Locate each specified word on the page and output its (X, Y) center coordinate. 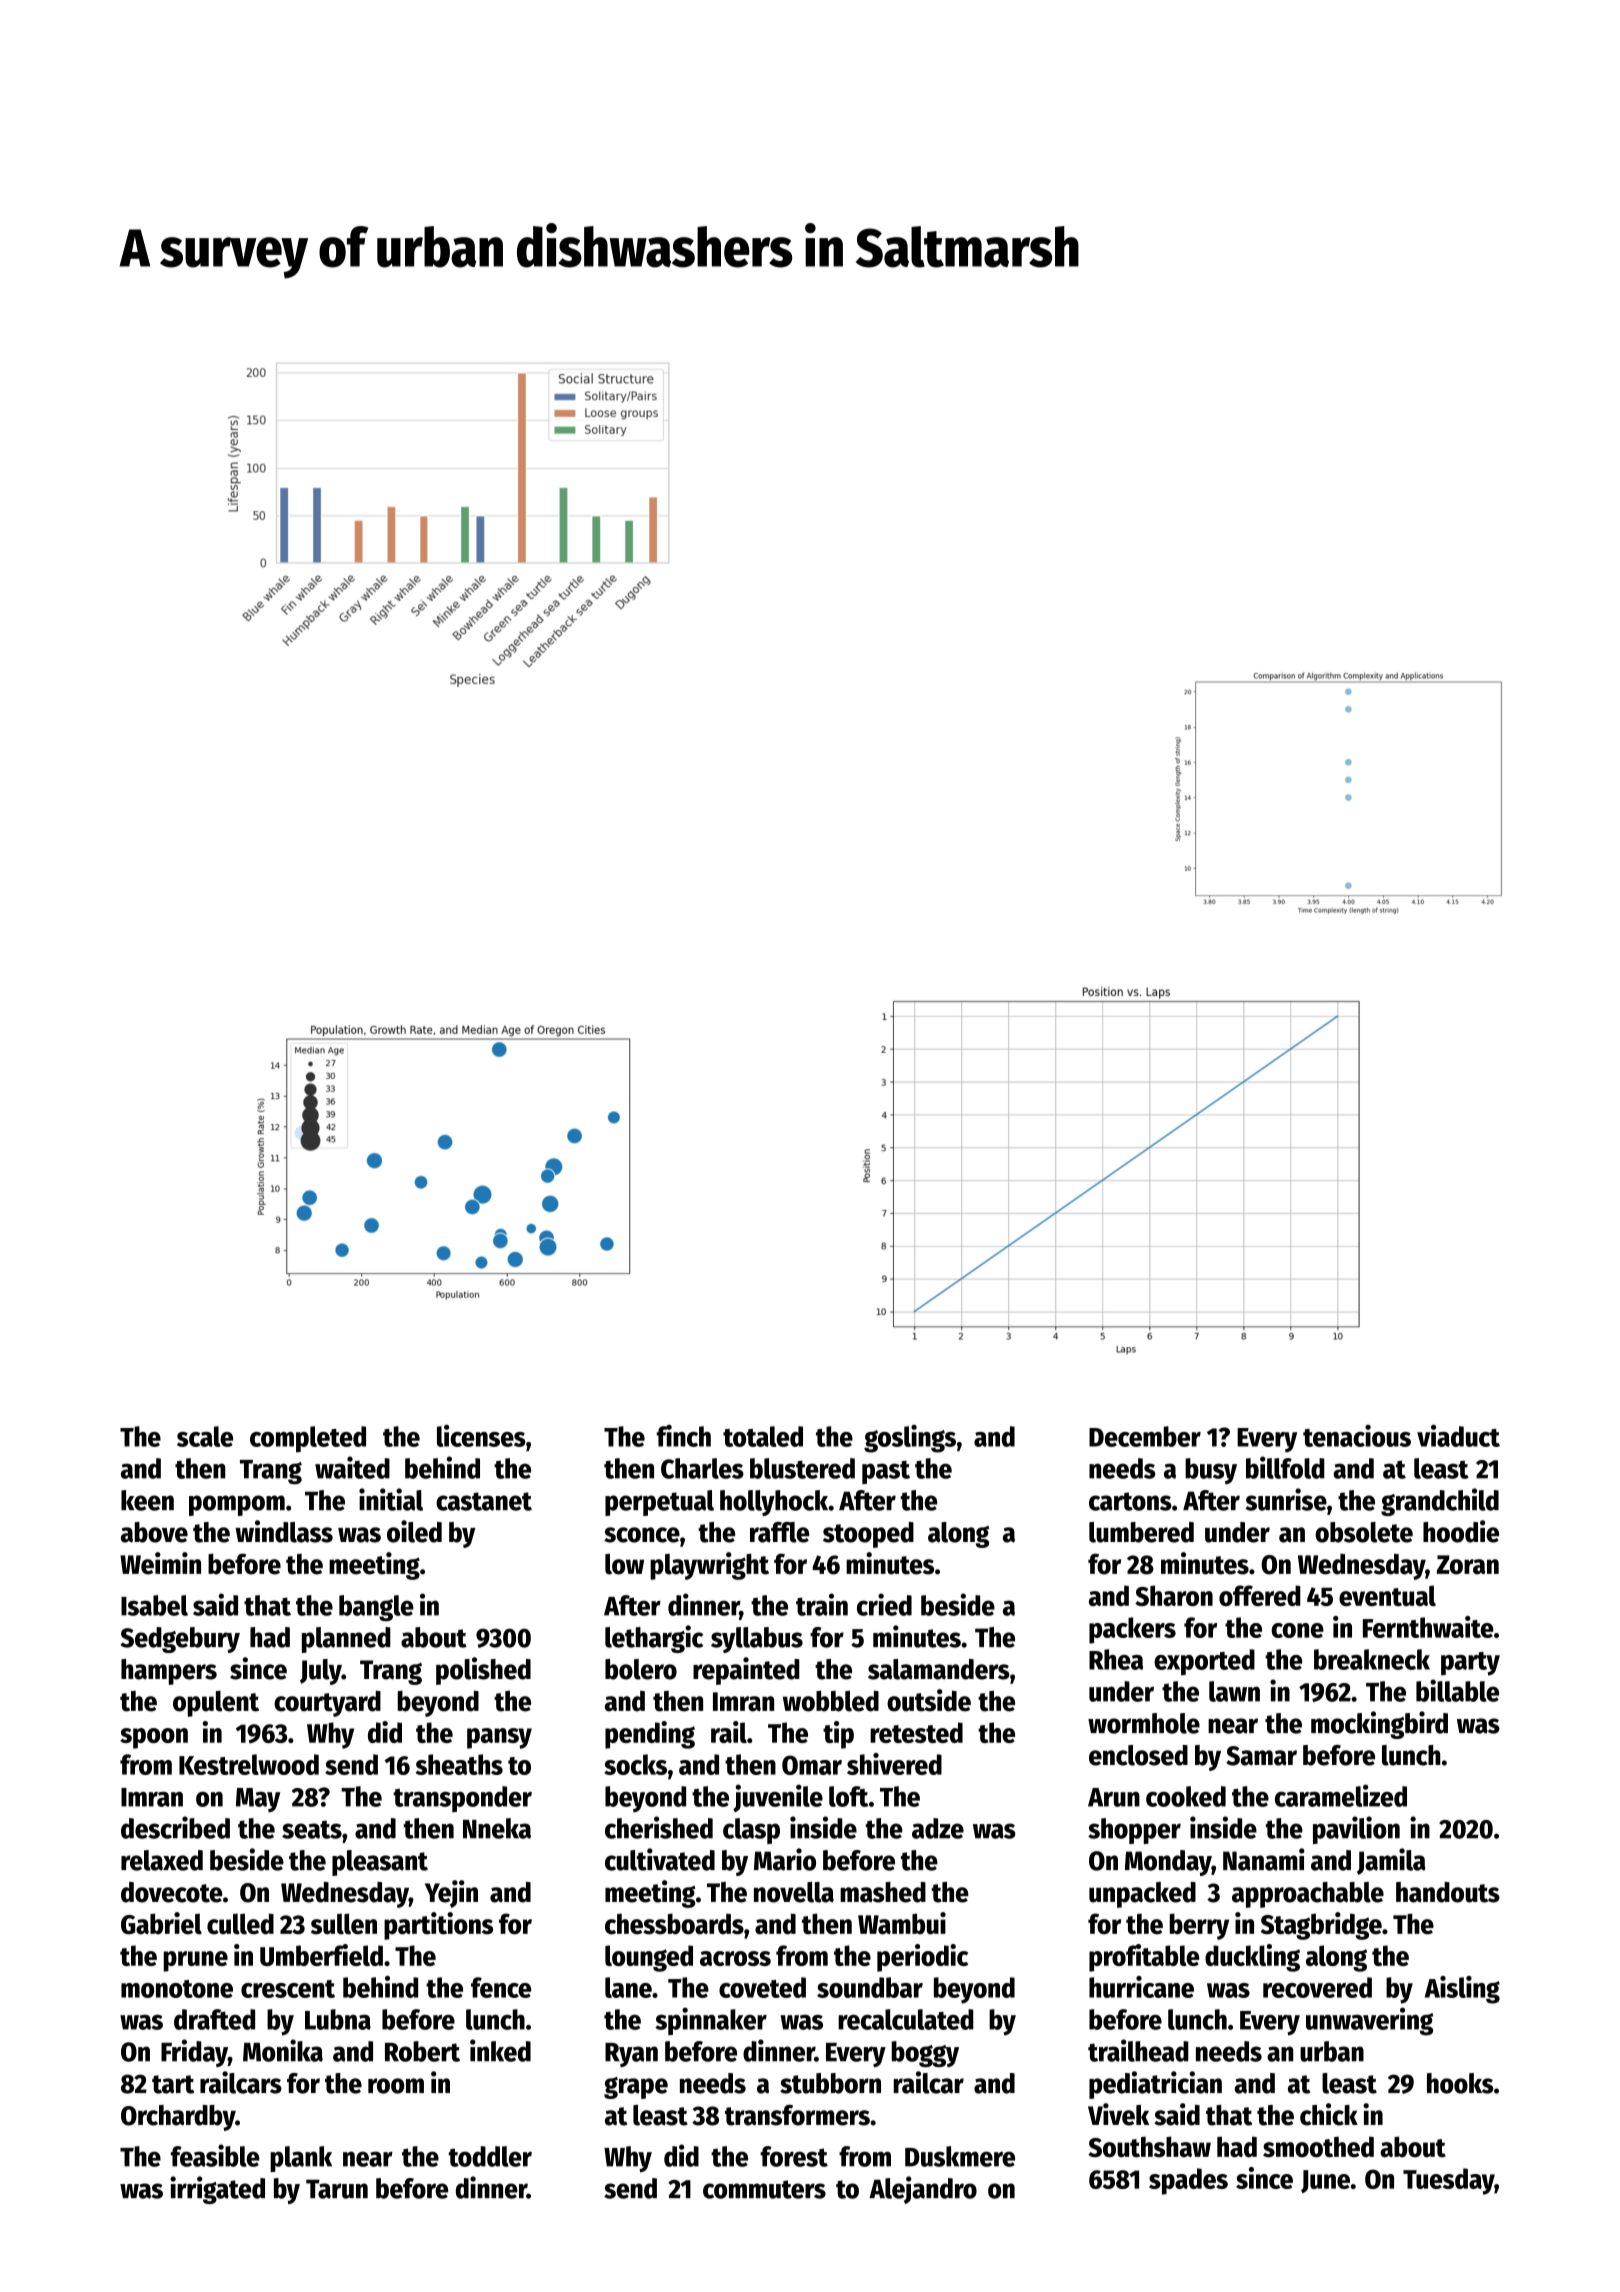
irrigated (217, 2190)
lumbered (1141, 1532)
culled (240, 1924)
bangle (376, 1608)
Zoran (1468, 1565)
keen (147, 1500)
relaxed (162, 1860)
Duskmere (960, 2156)
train (822, 1604)
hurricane (1141, 1987)
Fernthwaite (1428, 1627)
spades (1188, 2181)
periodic (922, 1958)
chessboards (674, 1924)
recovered (1317, 1987)
